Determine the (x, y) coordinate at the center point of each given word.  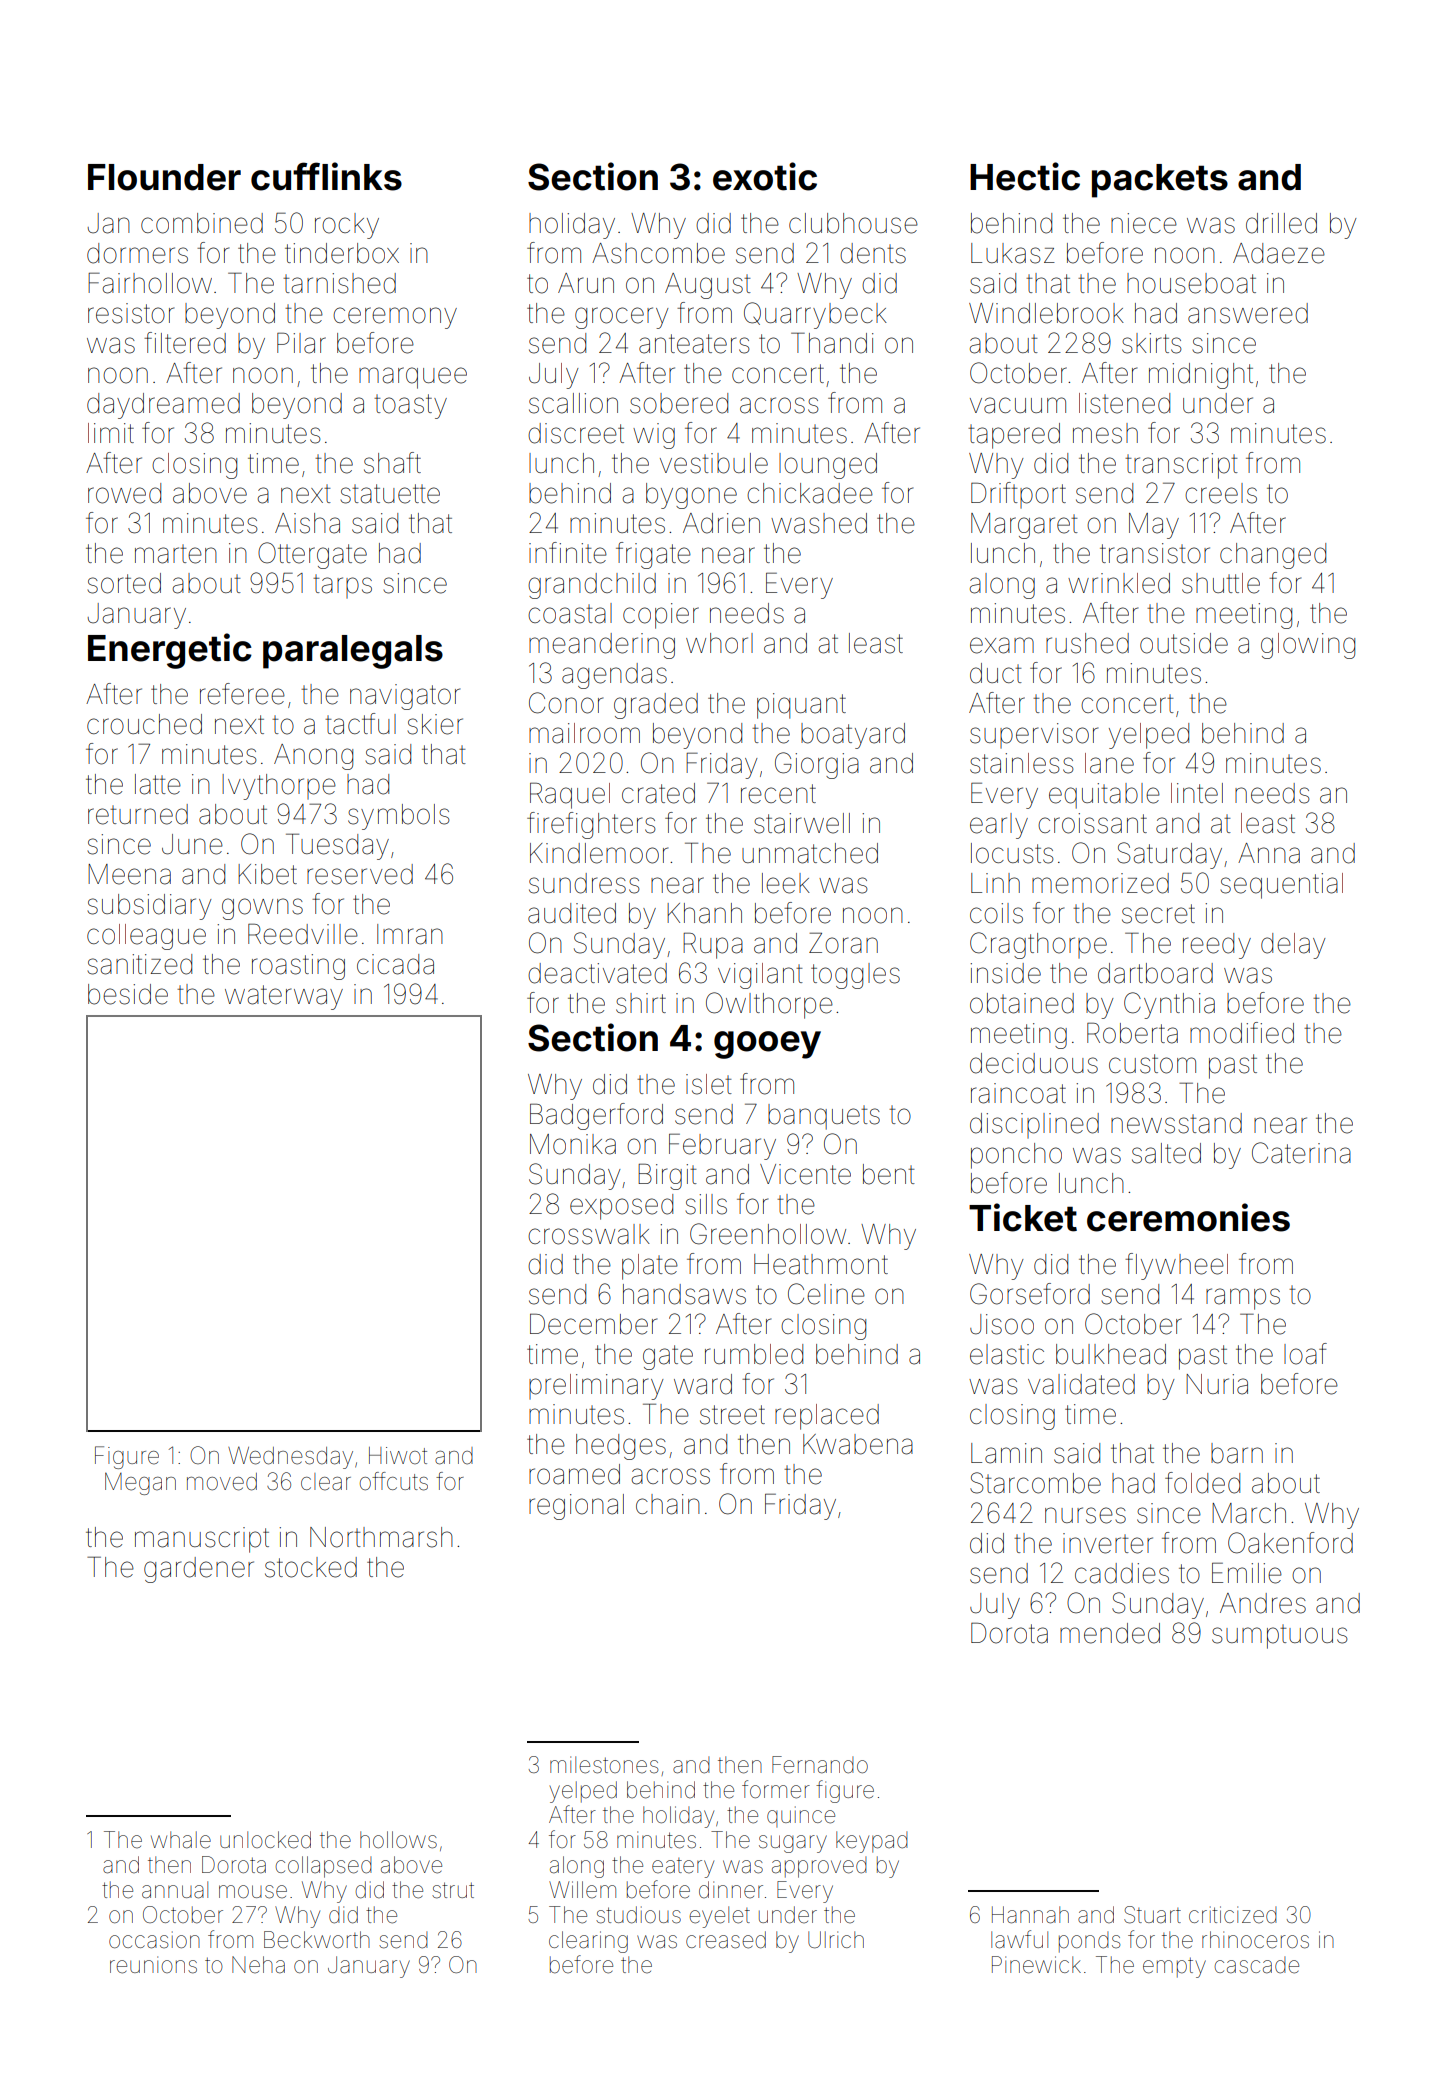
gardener (199, 1570)
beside (128, 994)
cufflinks (326, 176)
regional (576, 1507)
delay (1293, 946)
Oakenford (1290, 1543)
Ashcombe (658, 253)
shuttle (1221, 583)
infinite (568, 553)
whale (181, 1840)
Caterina (1301, 1153)
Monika (573, 1144)
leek (786, 883)
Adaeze (1279, 253)
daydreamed (163, 406)
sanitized (139, 964)
